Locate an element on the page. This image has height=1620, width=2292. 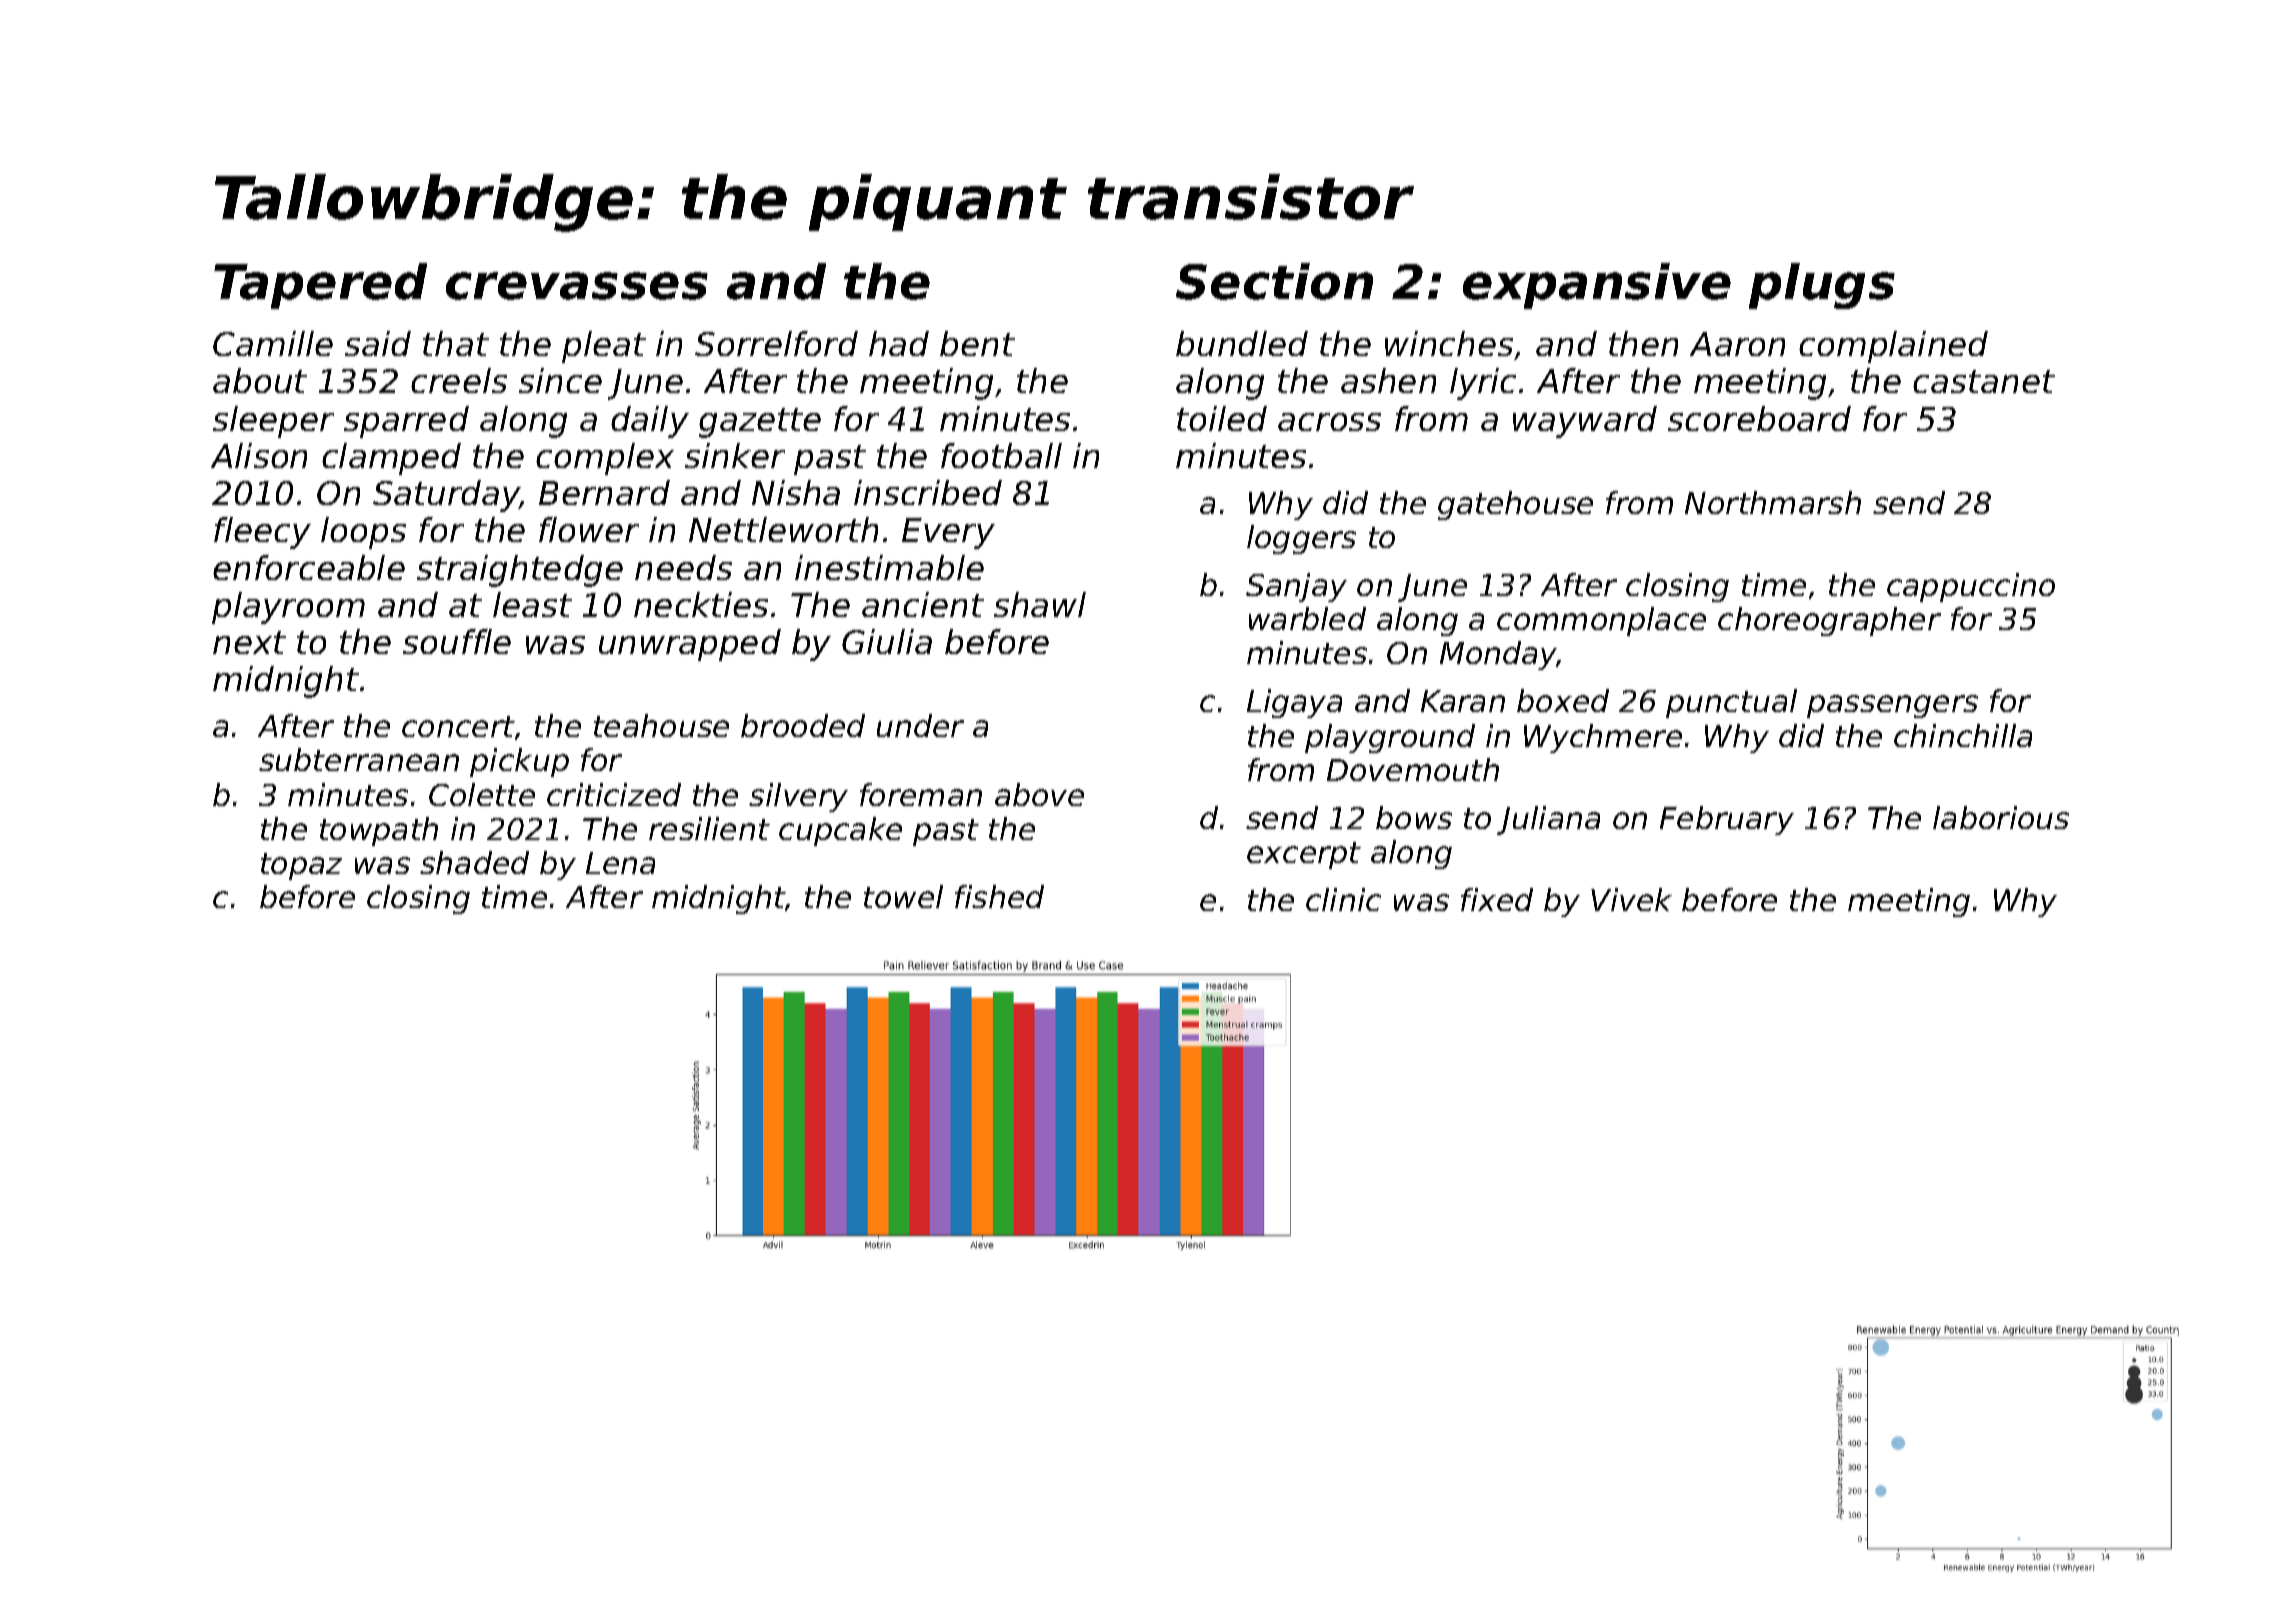
shawl is located at coordinates (1040, 604).
